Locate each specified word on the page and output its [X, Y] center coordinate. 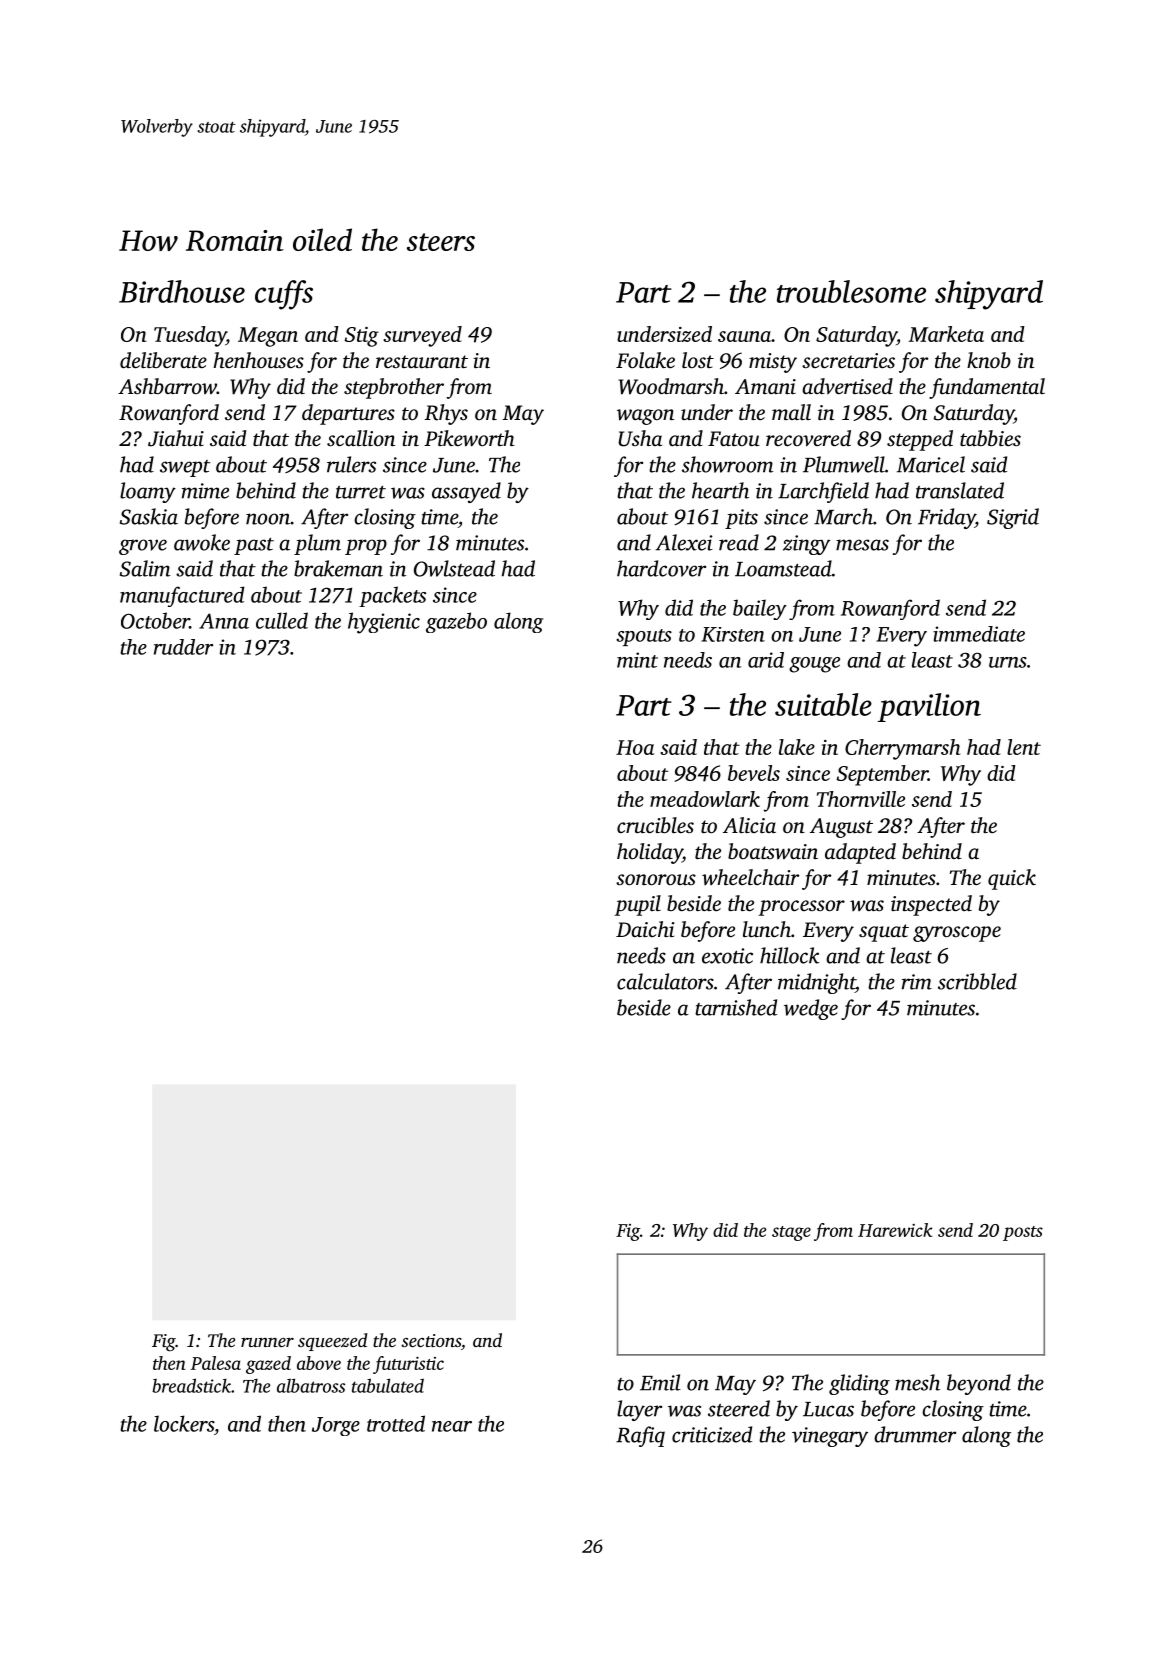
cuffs [284, 295]
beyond [979, 1384]
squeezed [333, 1342]
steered [739, 1408]
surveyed [422, 336]
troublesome [851, 291]
